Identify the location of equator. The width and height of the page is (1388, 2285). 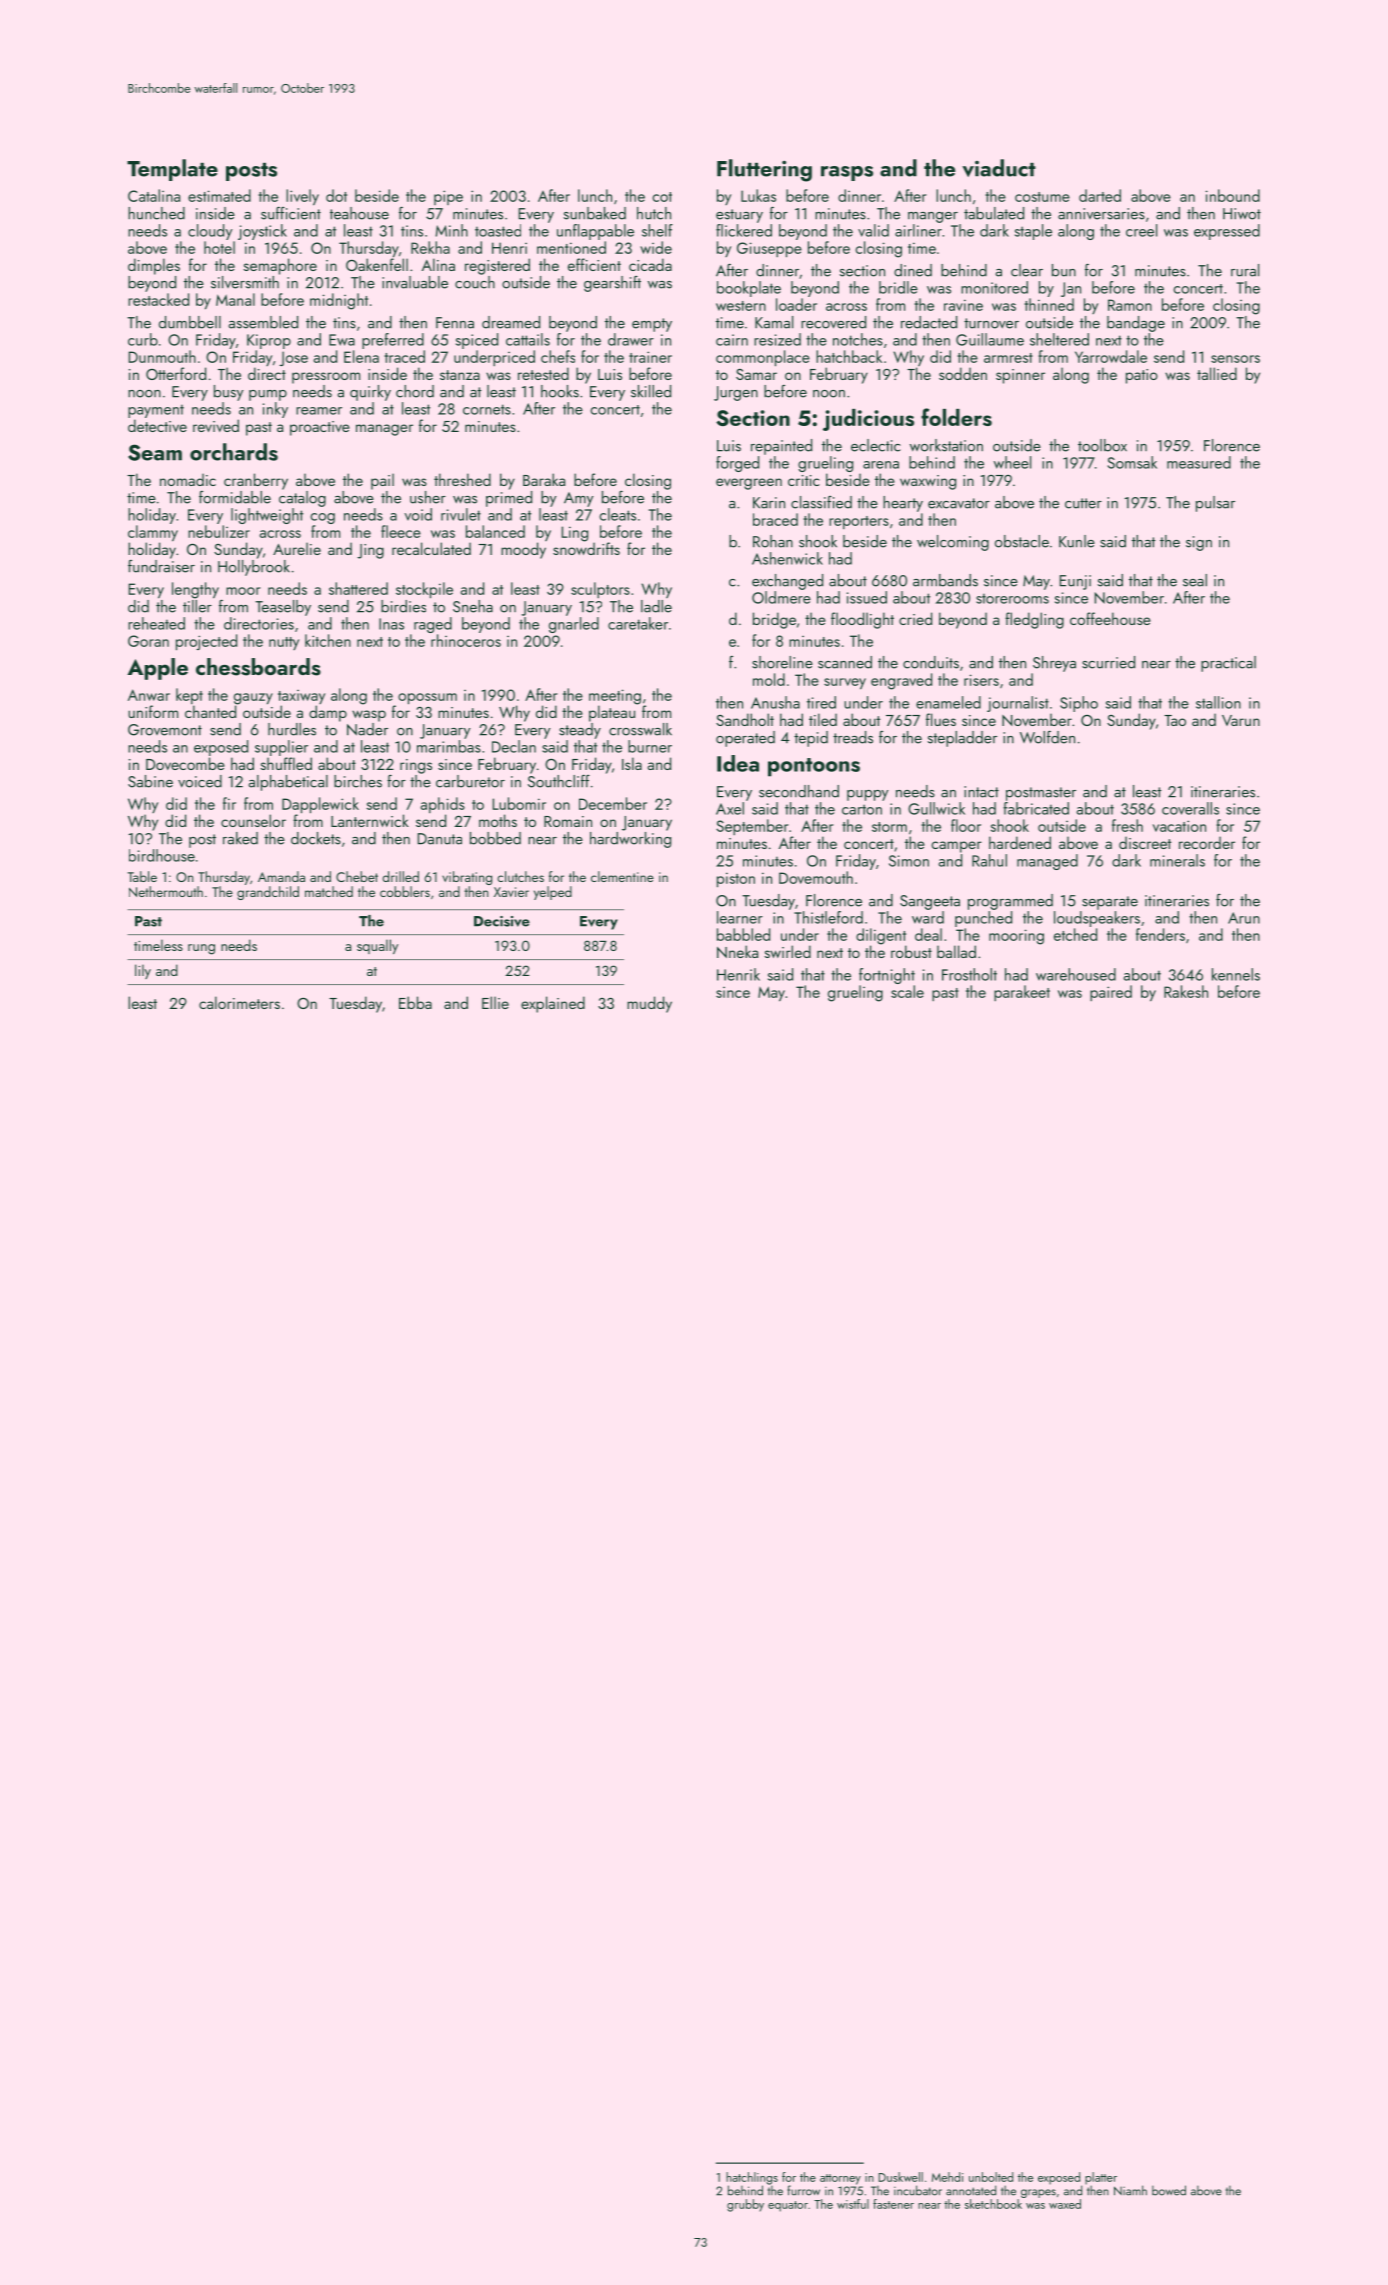
(788, 2206).
